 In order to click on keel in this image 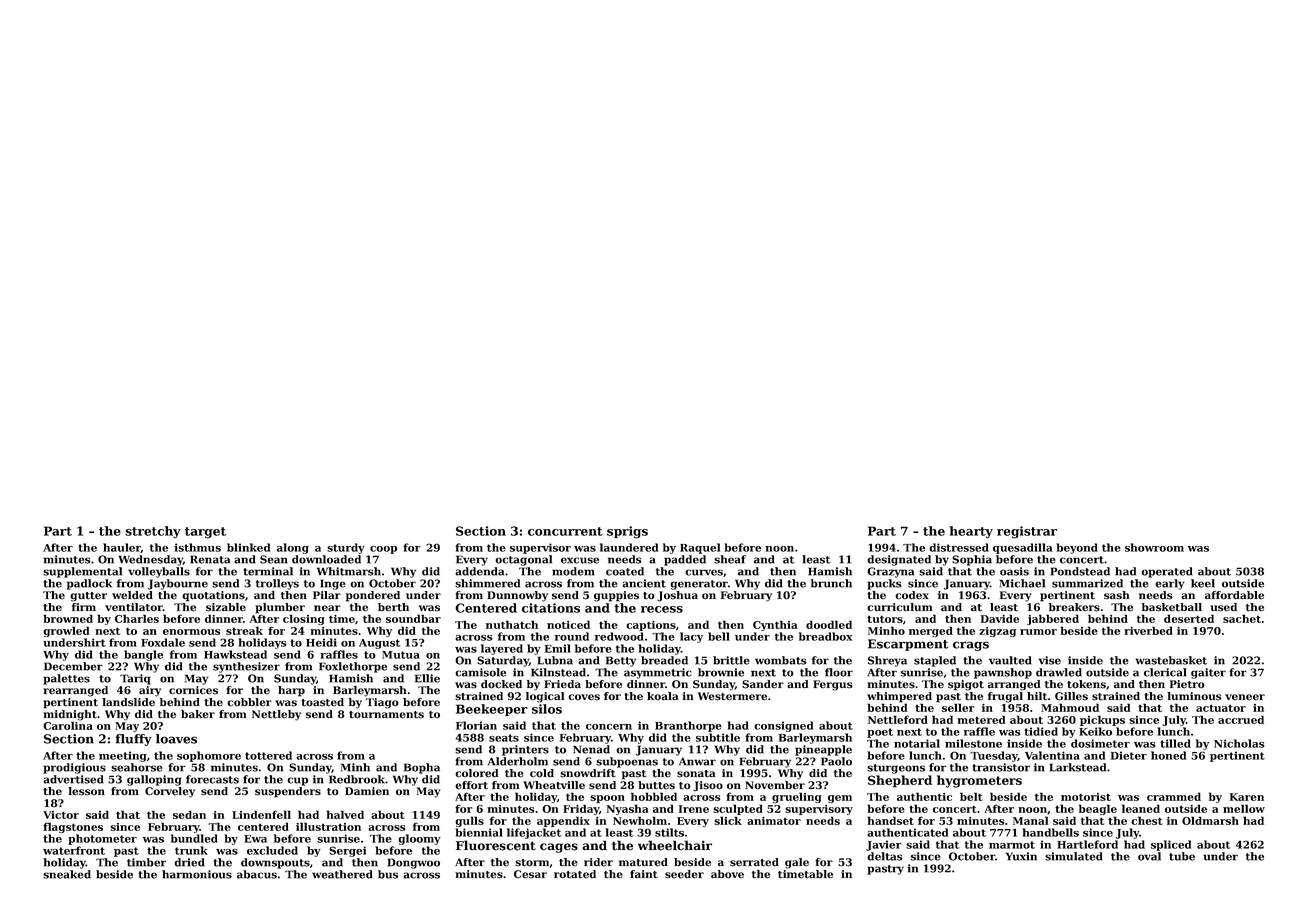, I will do `click(1203, 583)`.
